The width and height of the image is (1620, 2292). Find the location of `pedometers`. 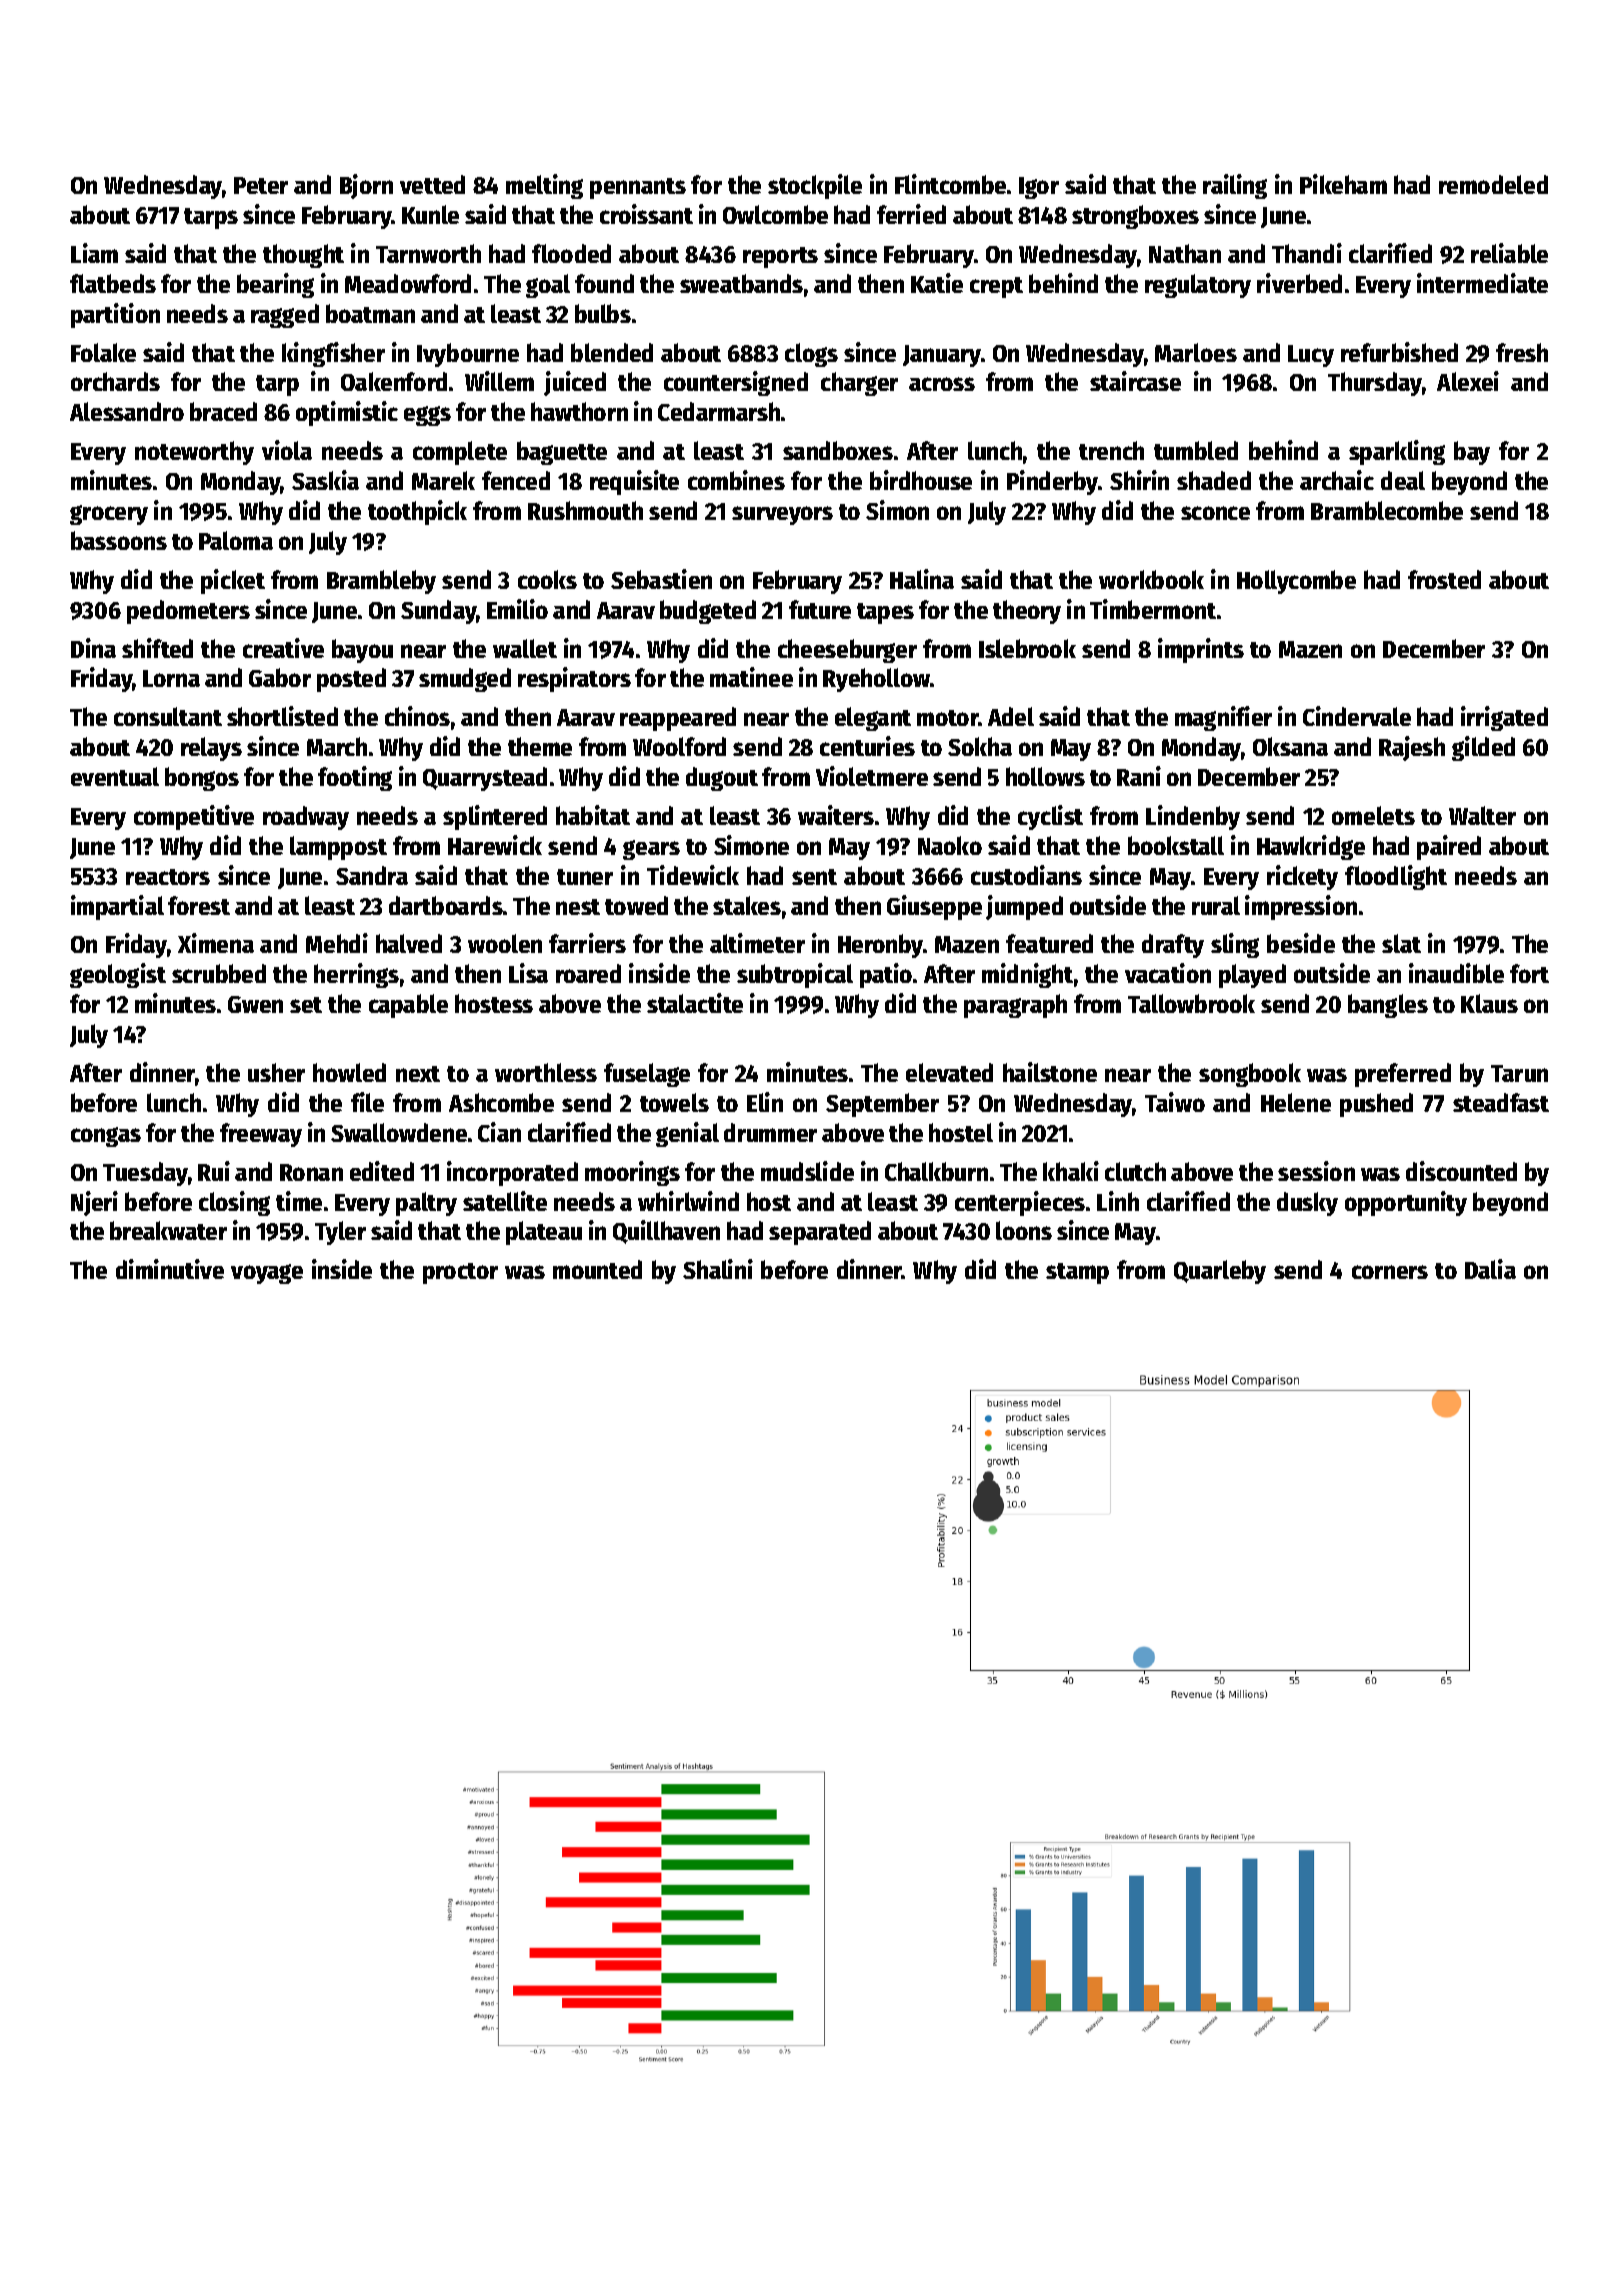

pedometers is located at coordinates (188, 612).
